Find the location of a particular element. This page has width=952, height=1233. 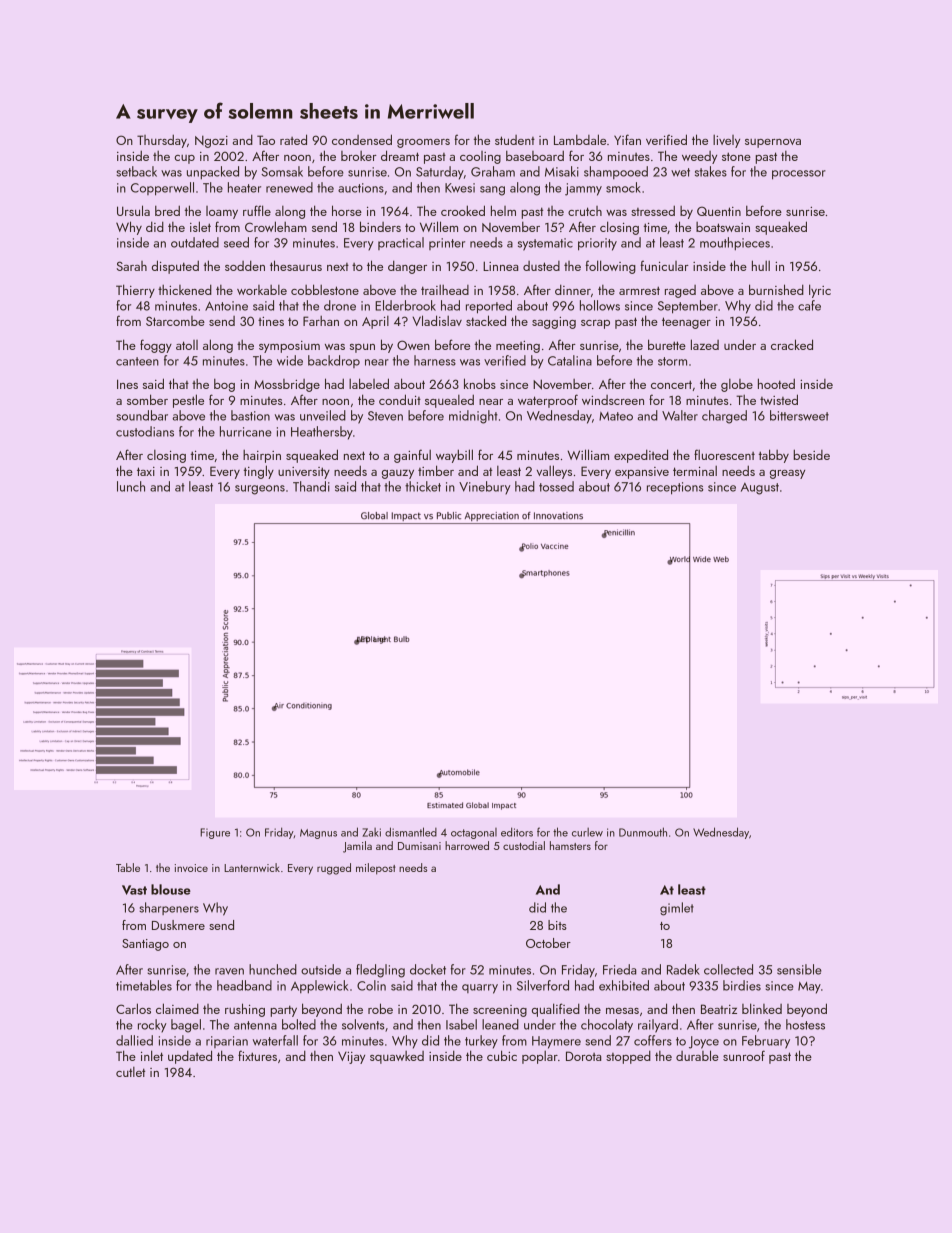

poplar is located at coordinates (540, 1057).
